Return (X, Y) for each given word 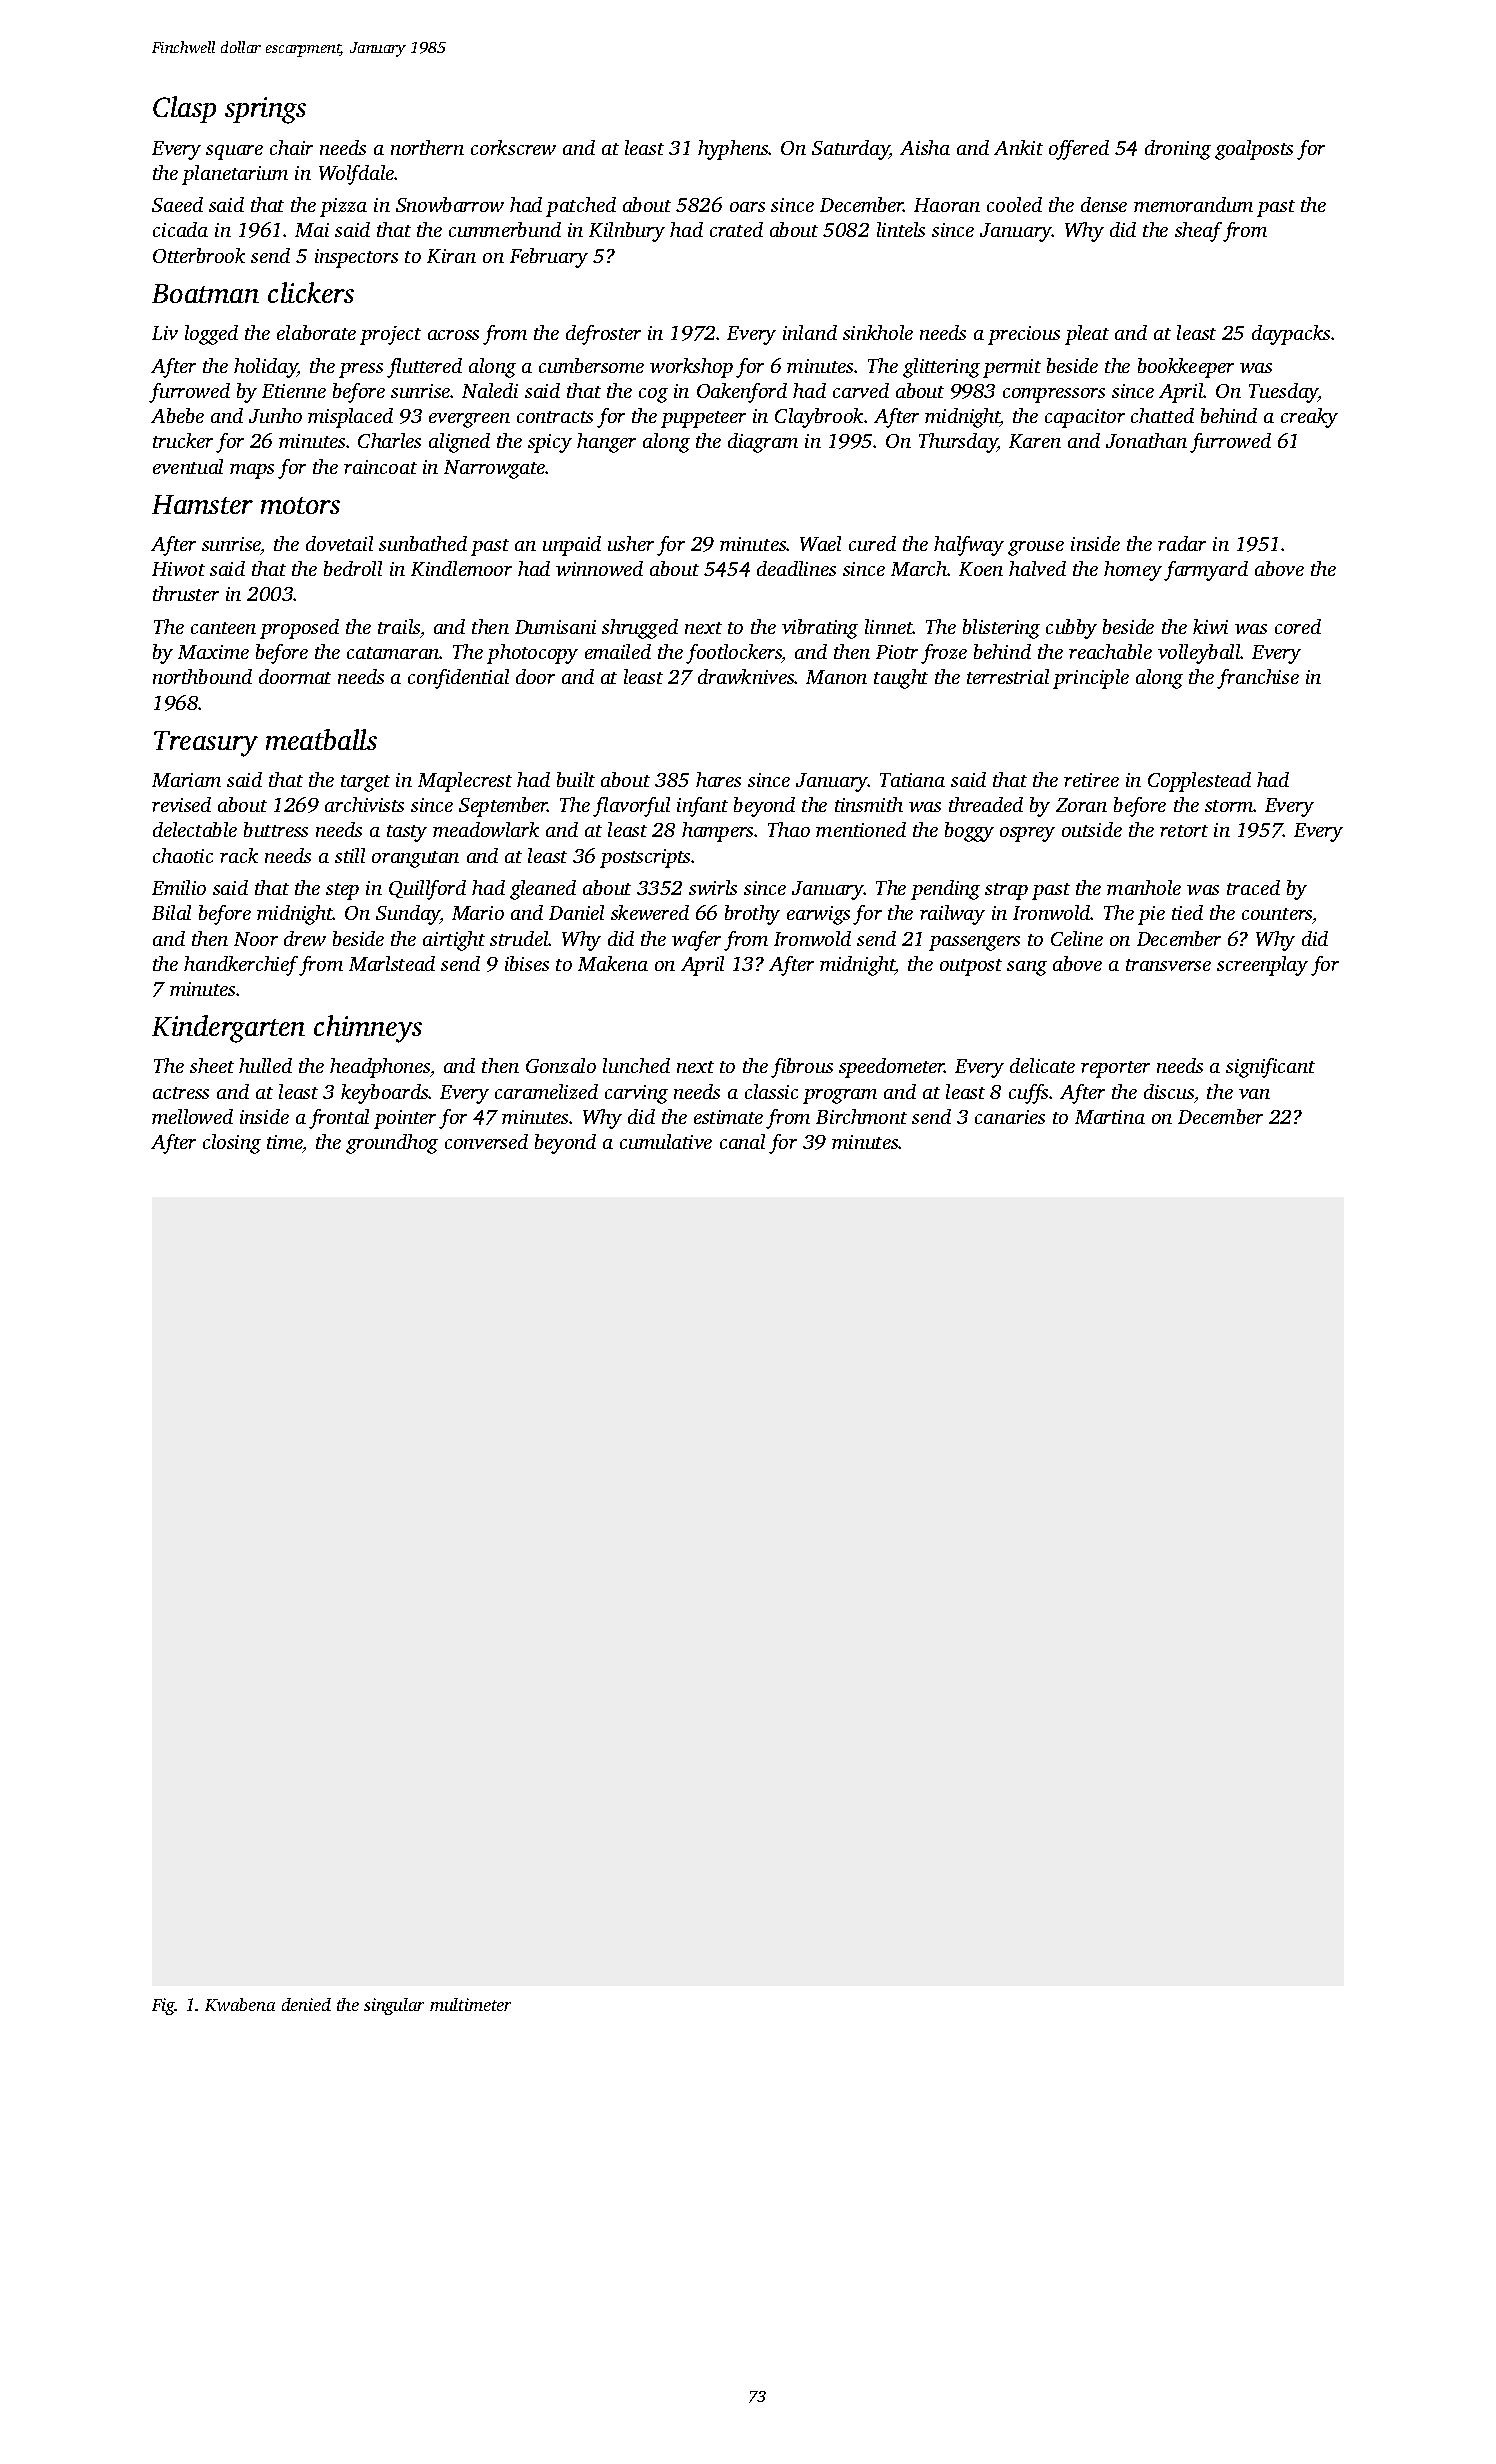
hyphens (733, 150)
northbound (202, 676)
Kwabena (240, 2004)
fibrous (802, 1068)
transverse (1168, 965)
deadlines (796, 568)
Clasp (184, 109)
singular (394, 2006)
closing (232, 1144)
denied (306, 2004)
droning (1178, 150)
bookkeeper (1186, 368)
